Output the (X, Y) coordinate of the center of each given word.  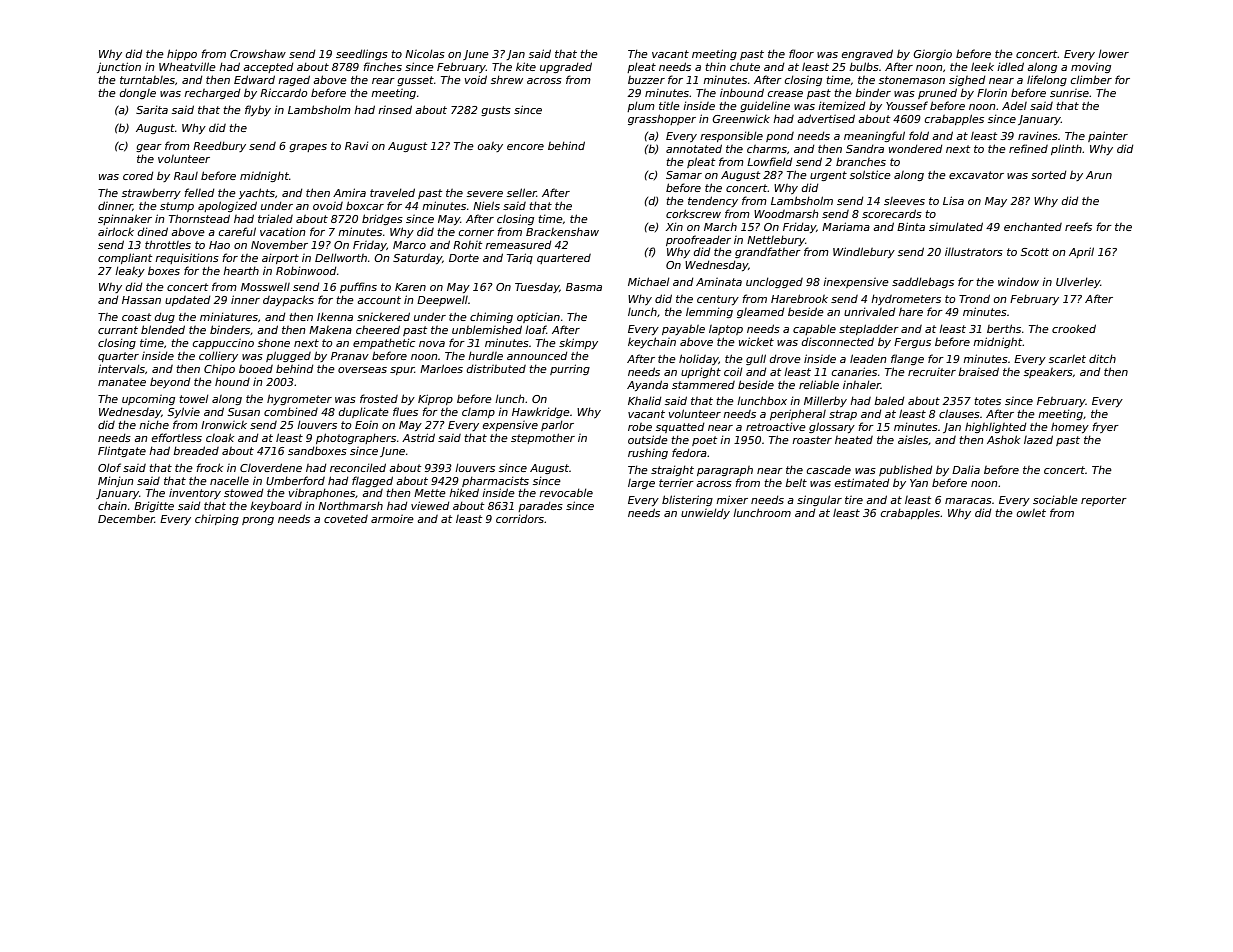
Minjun (116, 481)
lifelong (1047, 80)
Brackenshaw (562, 231)
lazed (1038, 439)
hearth (241, 270)
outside (648, 439)
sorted (1048, 174)
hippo (182, 54)
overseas (362, 370)
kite (526, 66)
